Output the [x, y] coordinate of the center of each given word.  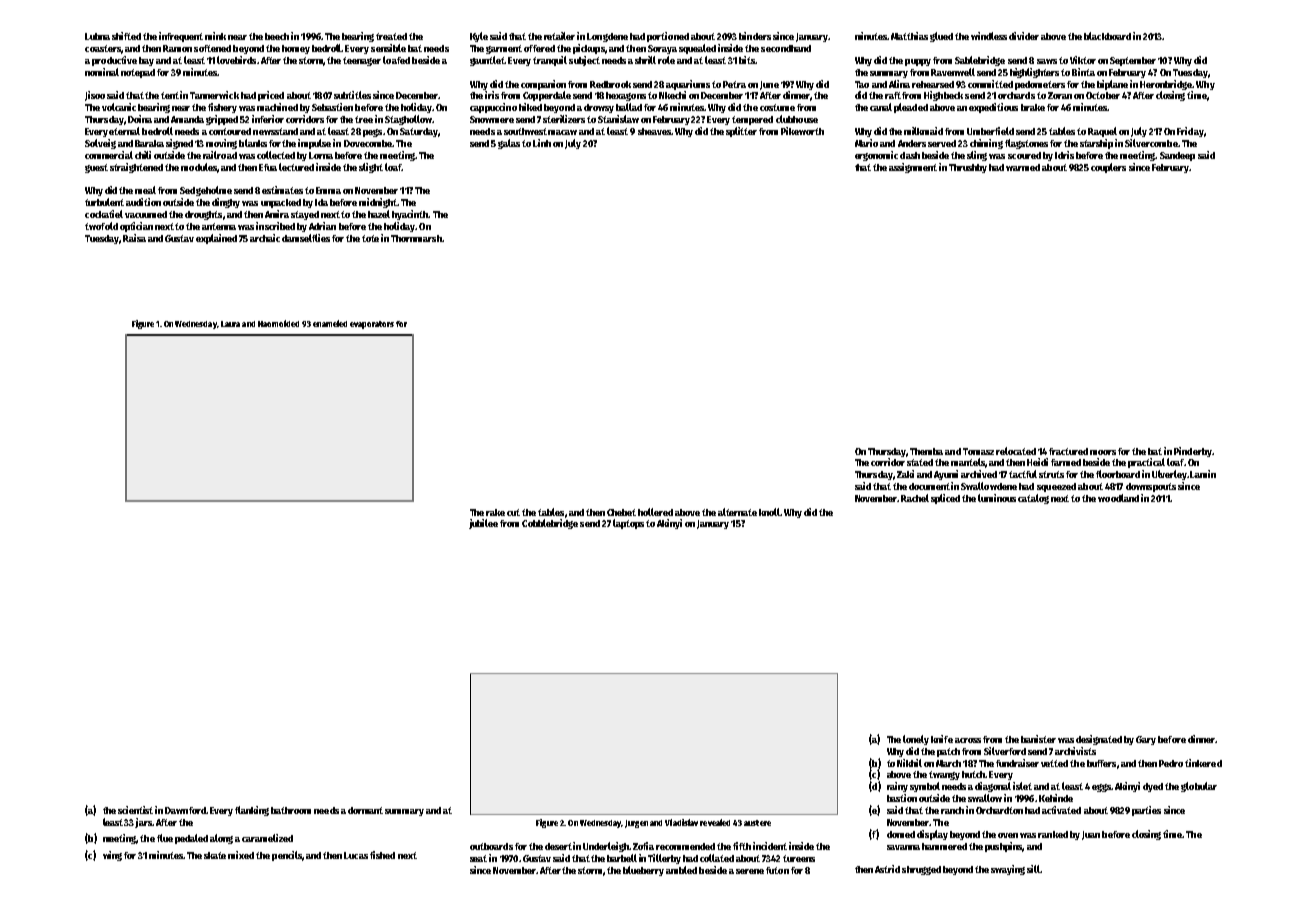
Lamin [1203, 474]
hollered [655, 512]
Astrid [887, 869]
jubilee [483, 524]
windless [989, 36]
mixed [241, 855]
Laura [230, 324]
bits [747, 60]
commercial [109, 155]
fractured [1068, 451]
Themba [926, 451]
